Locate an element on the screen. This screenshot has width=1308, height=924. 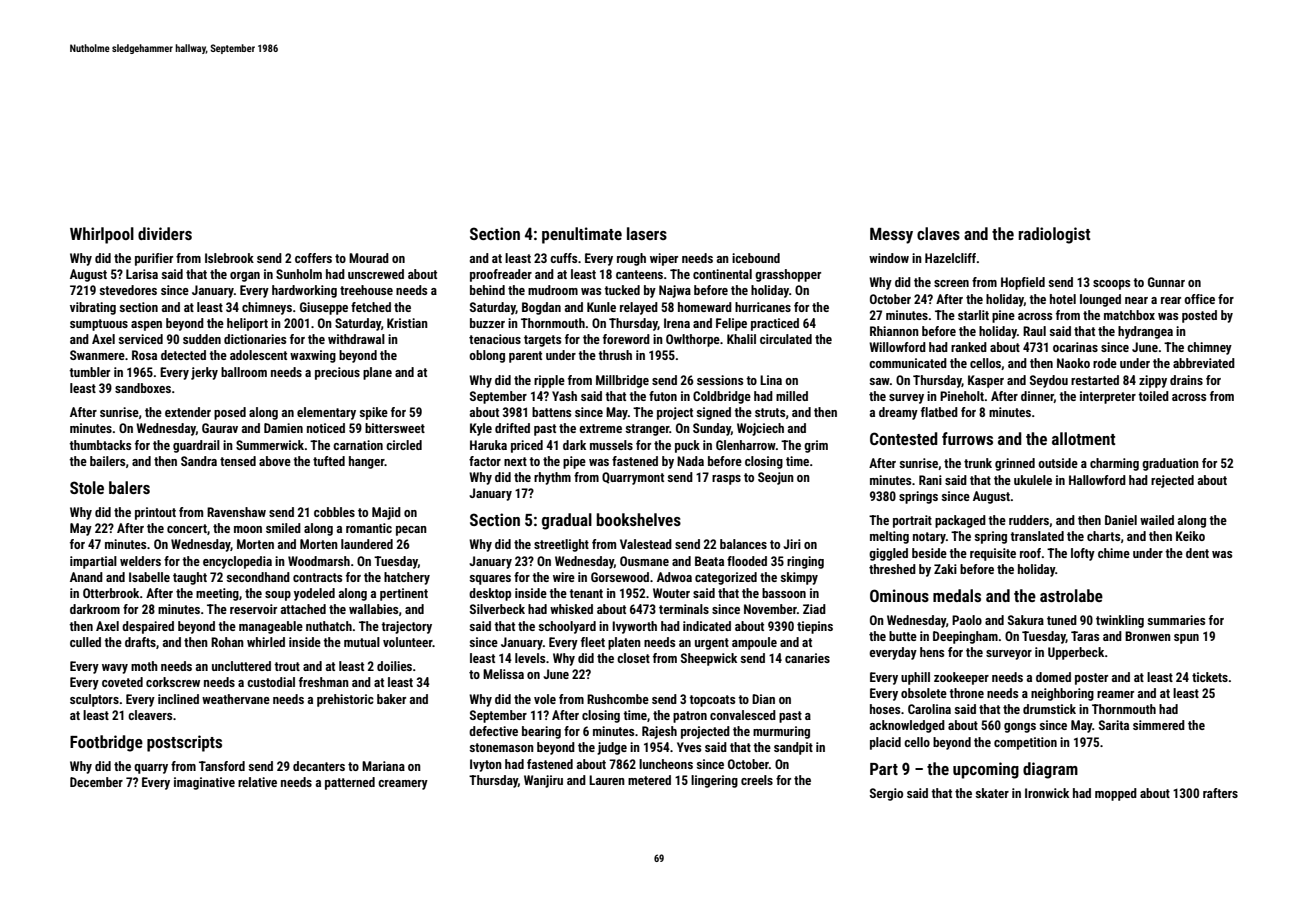
astrolabe is located at coordinates (1071, 595).
